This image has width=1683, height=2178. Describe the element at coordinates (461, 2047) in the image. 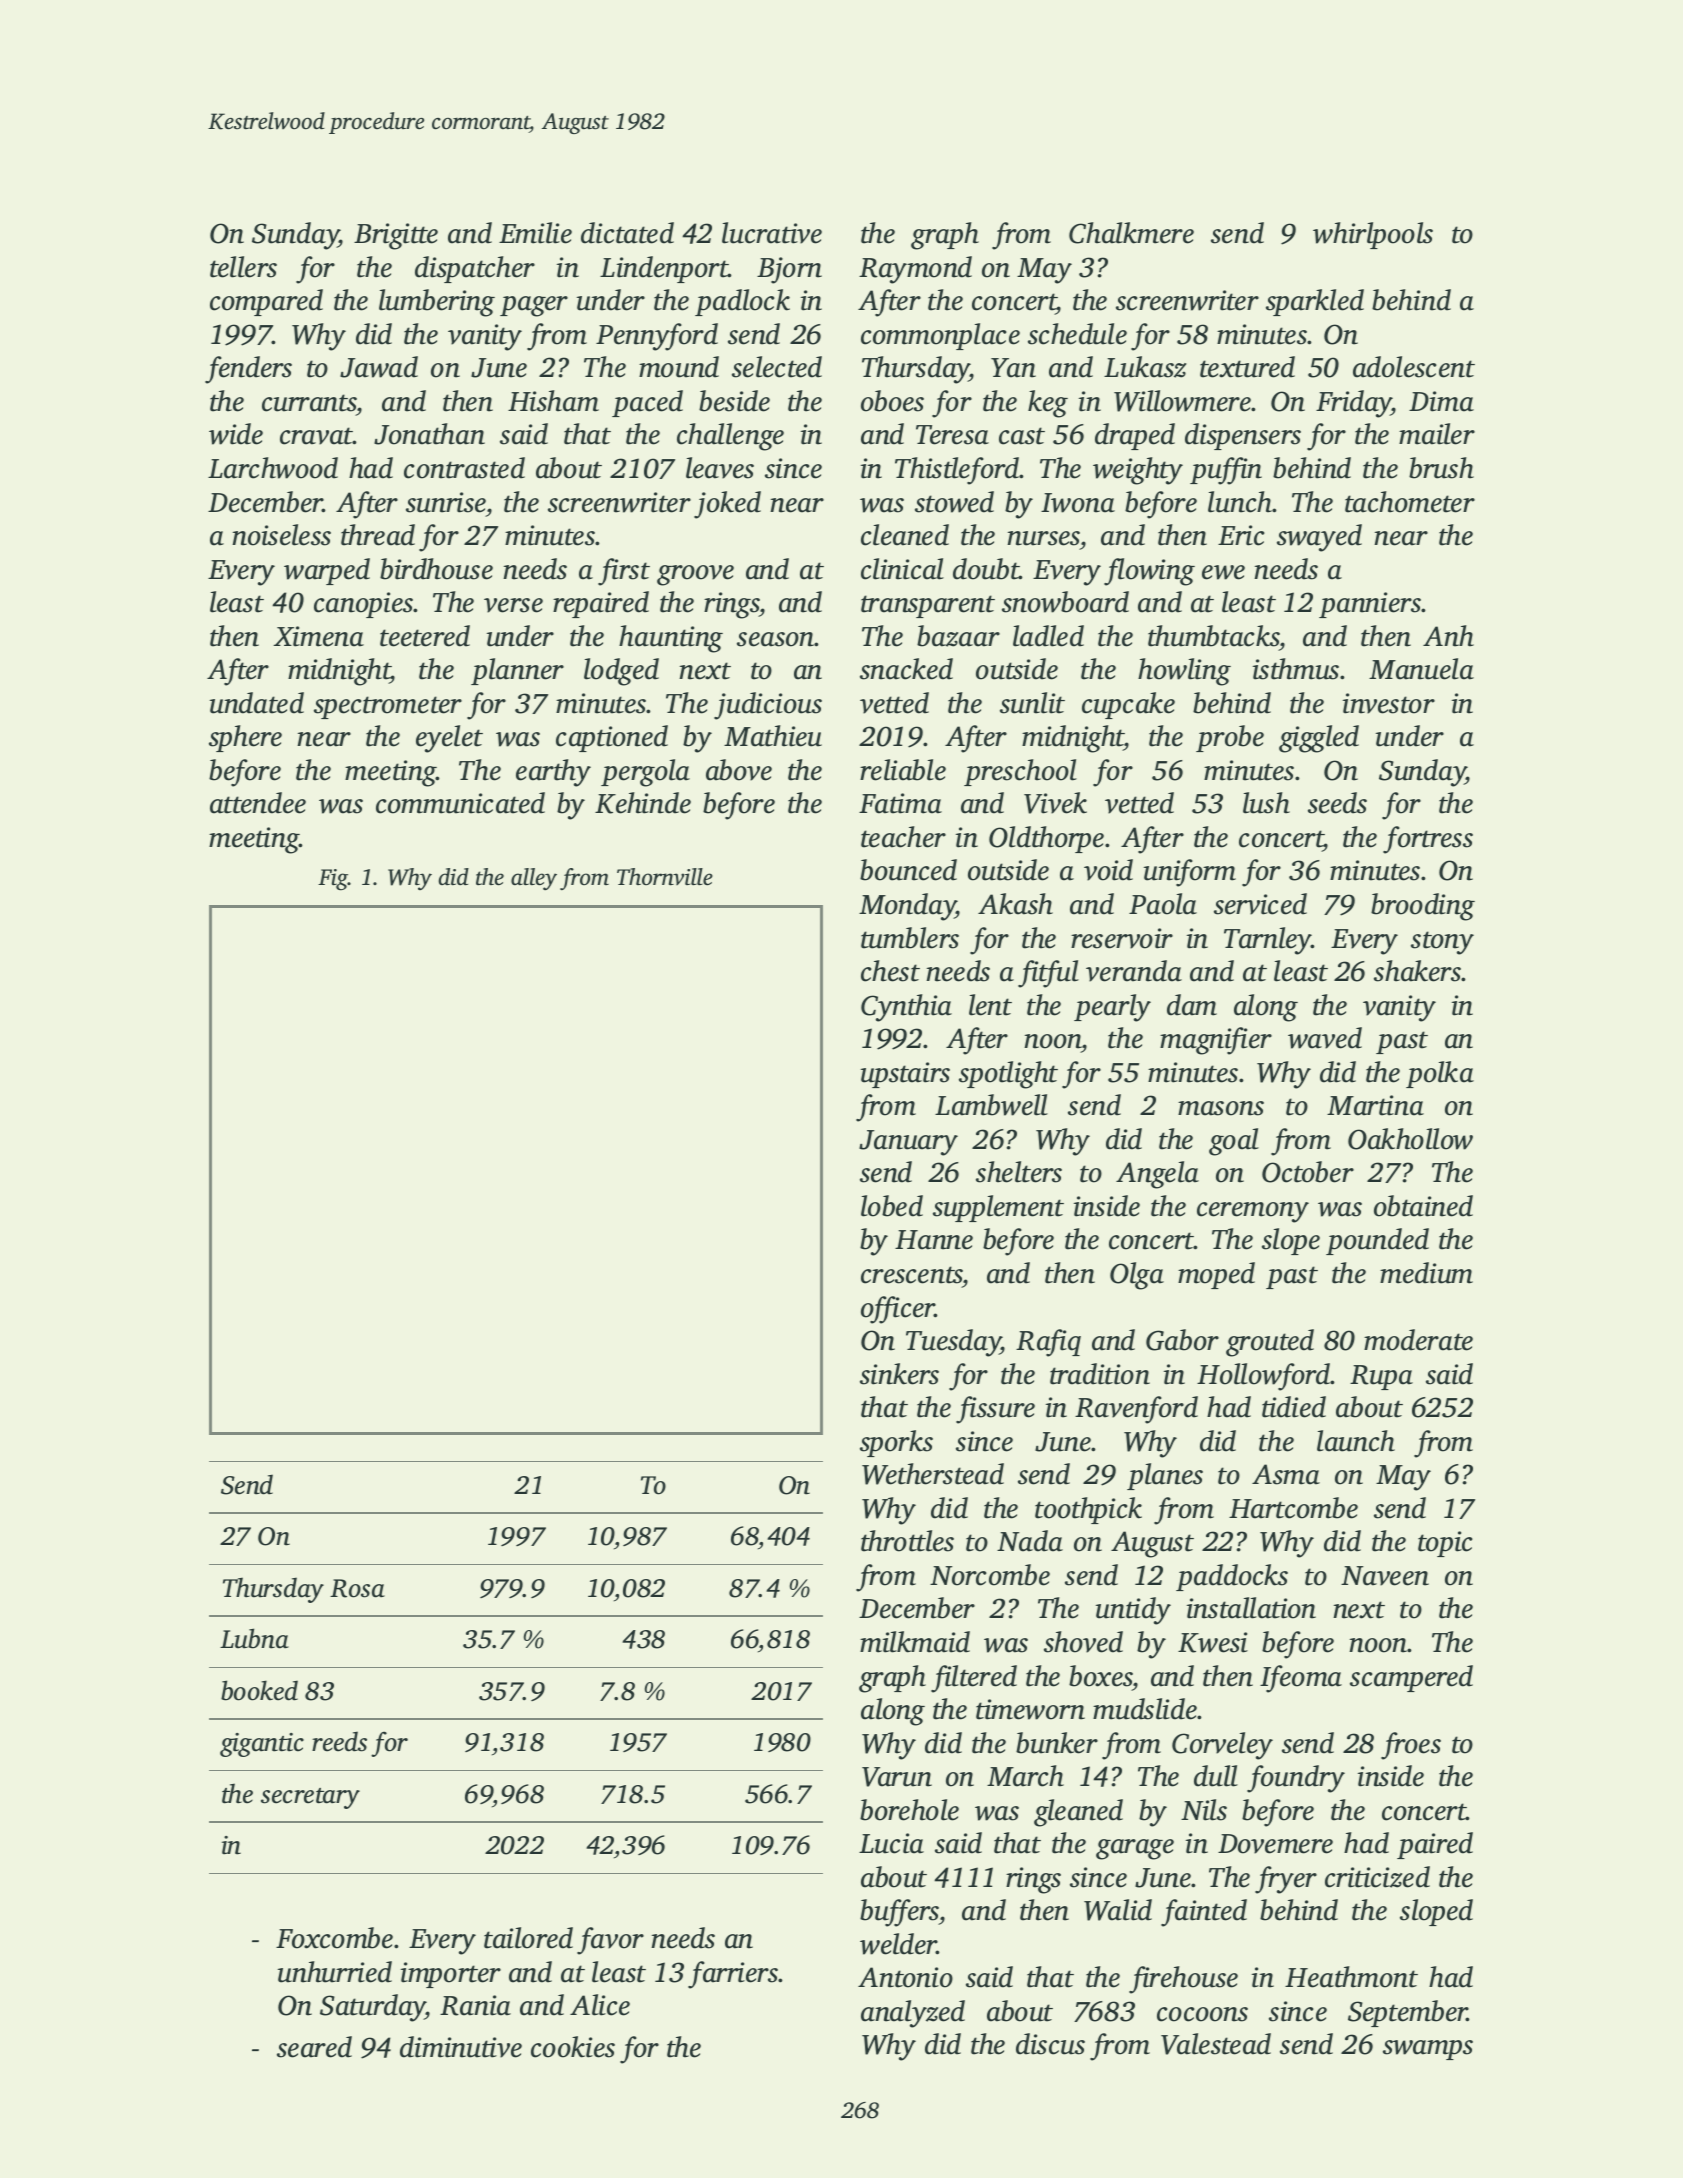

I see `diminutive` at that location.
